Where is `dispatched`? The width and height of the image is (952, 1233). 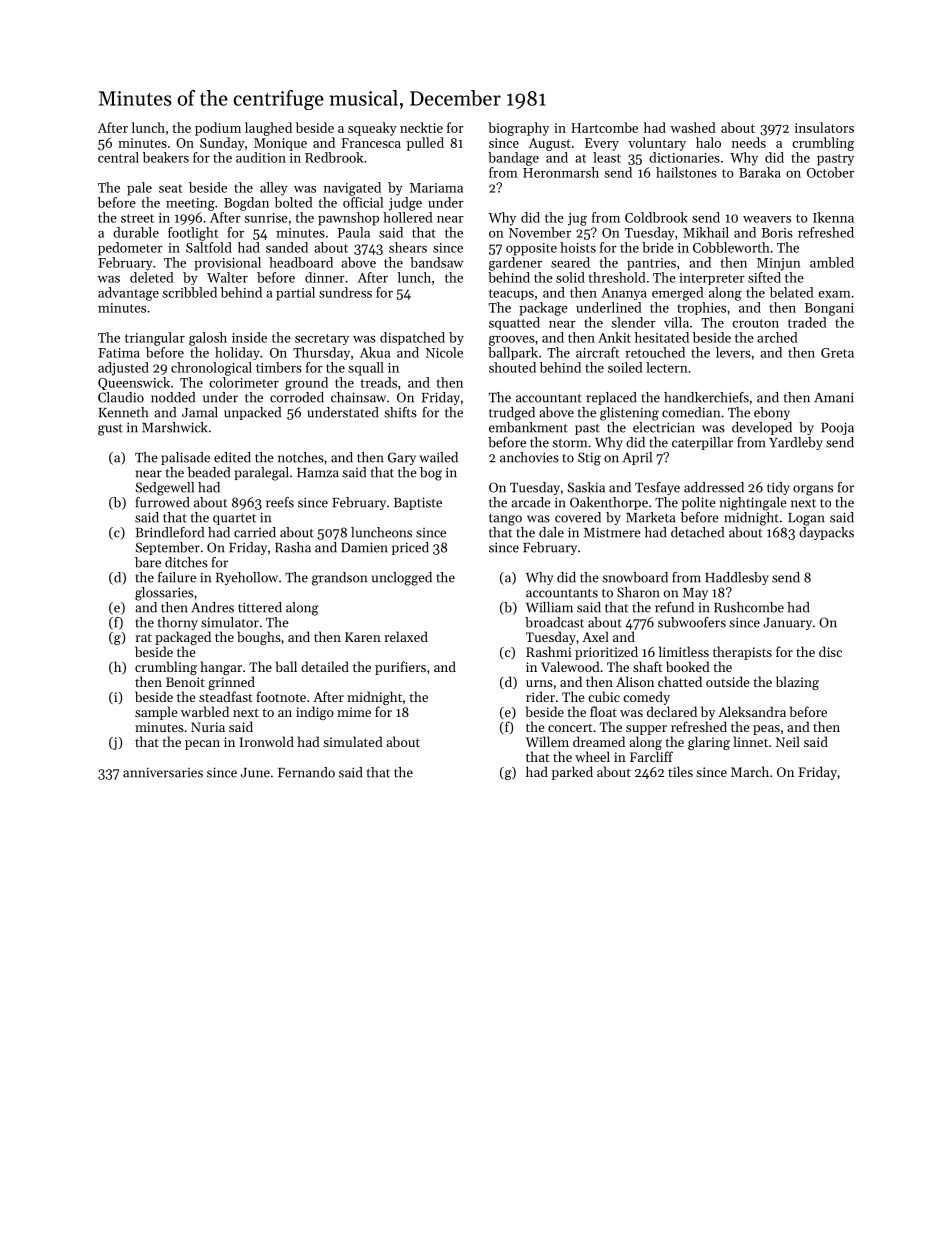
dispatched is located at coordinates (412, 338).
